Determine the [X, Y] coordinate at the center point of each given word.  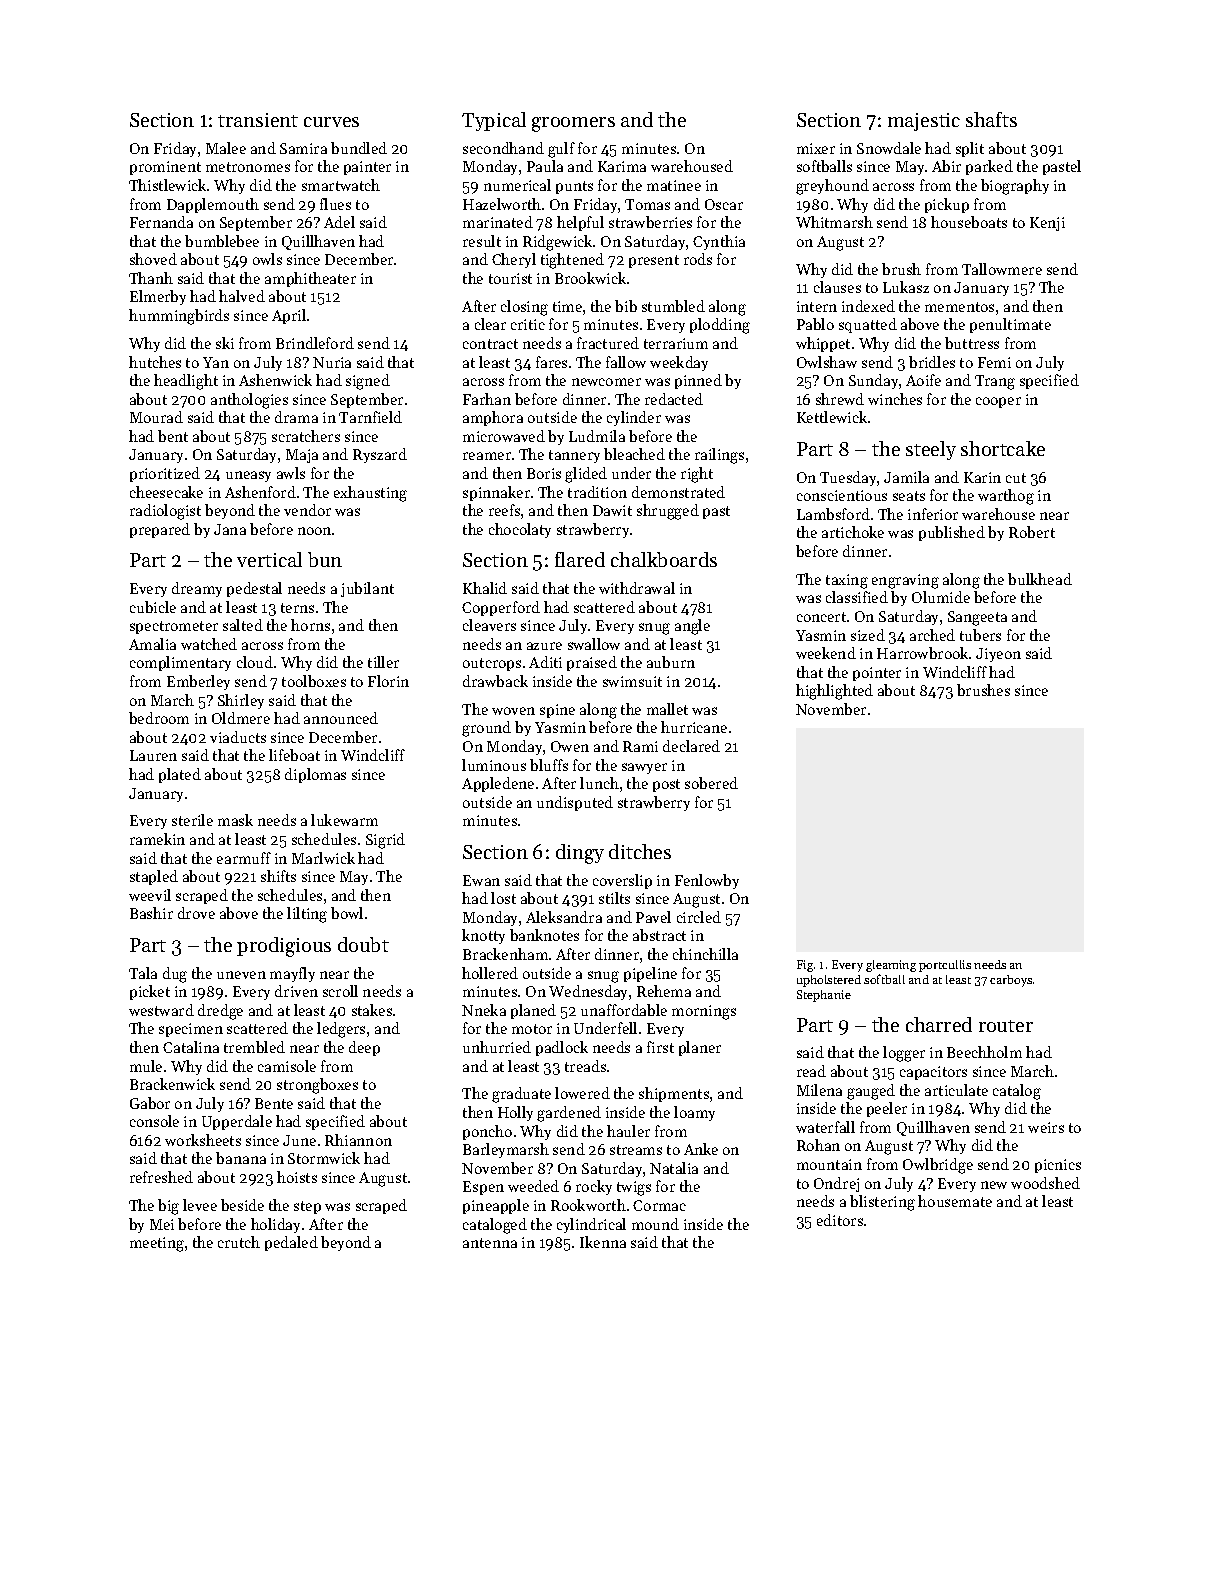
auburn [671, 662]
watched [209, 644]
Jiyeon [998, 655]
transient [258, 120]
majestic [924, 122]
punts [574, 187]
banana [241, 1158]
